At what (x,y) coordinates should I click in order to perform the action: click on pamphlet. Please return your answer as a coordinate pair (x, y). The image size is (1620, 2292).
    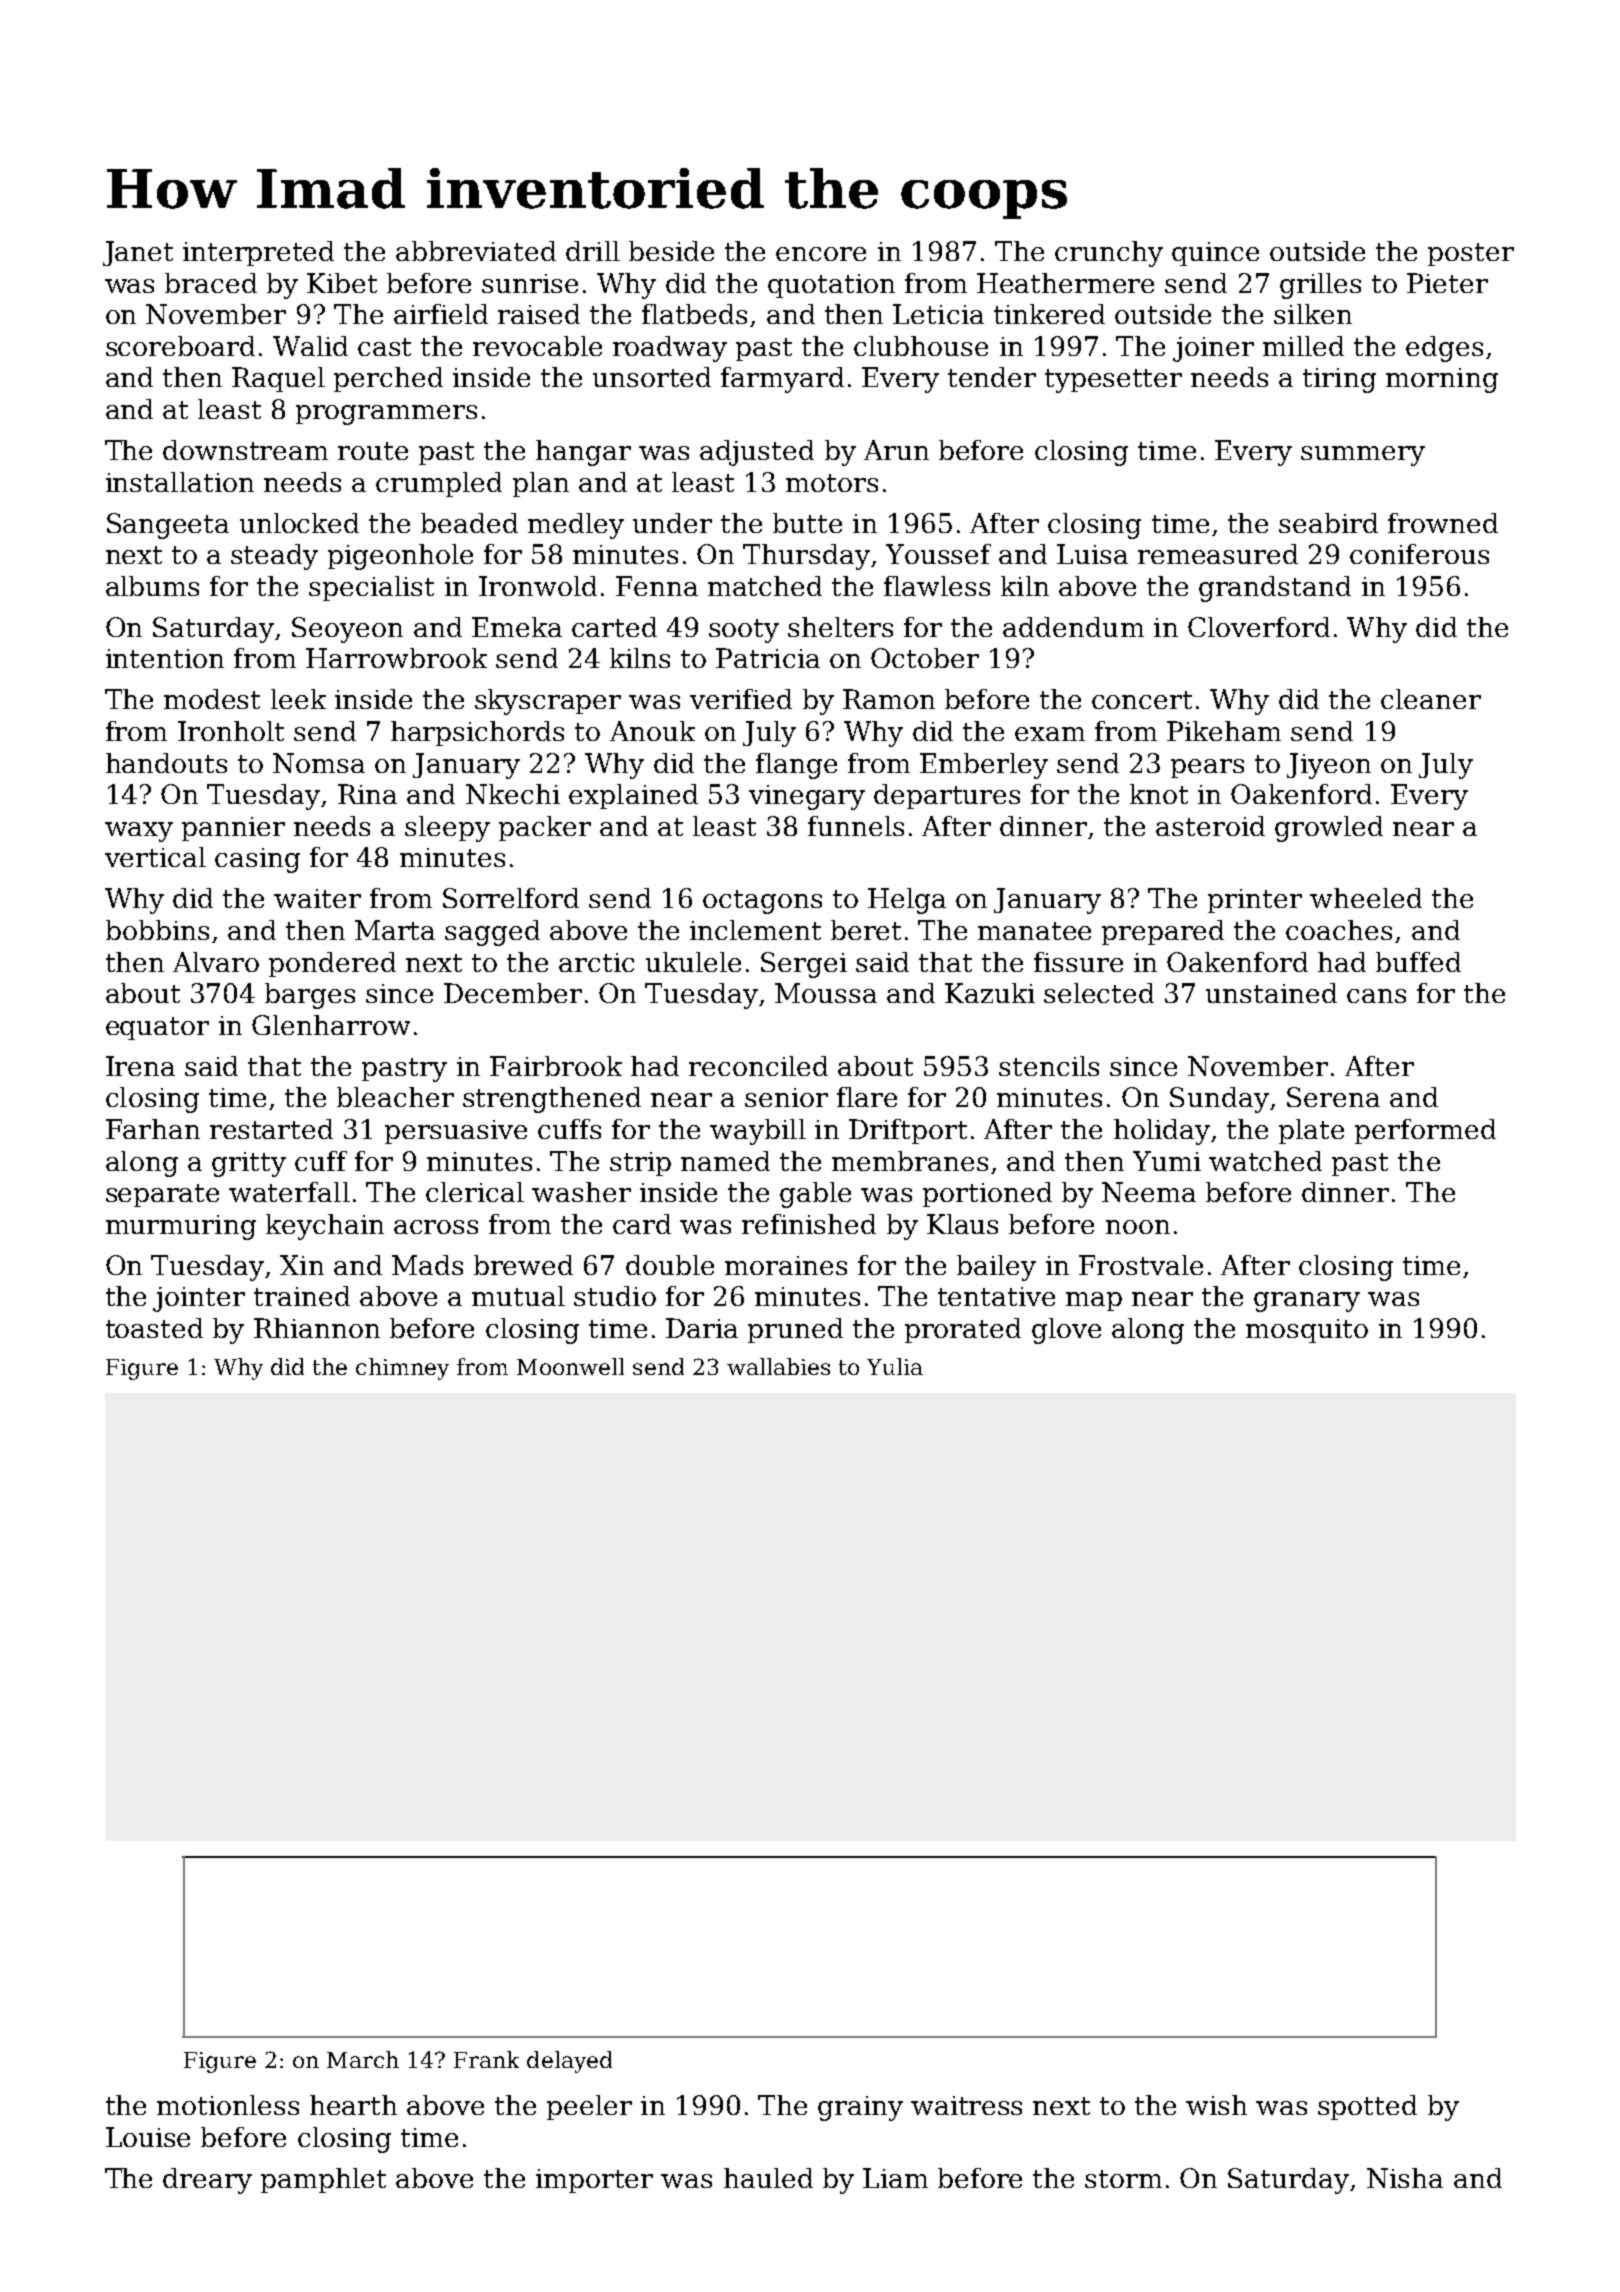
    Looking at the image, I should click on (323, 2180).
